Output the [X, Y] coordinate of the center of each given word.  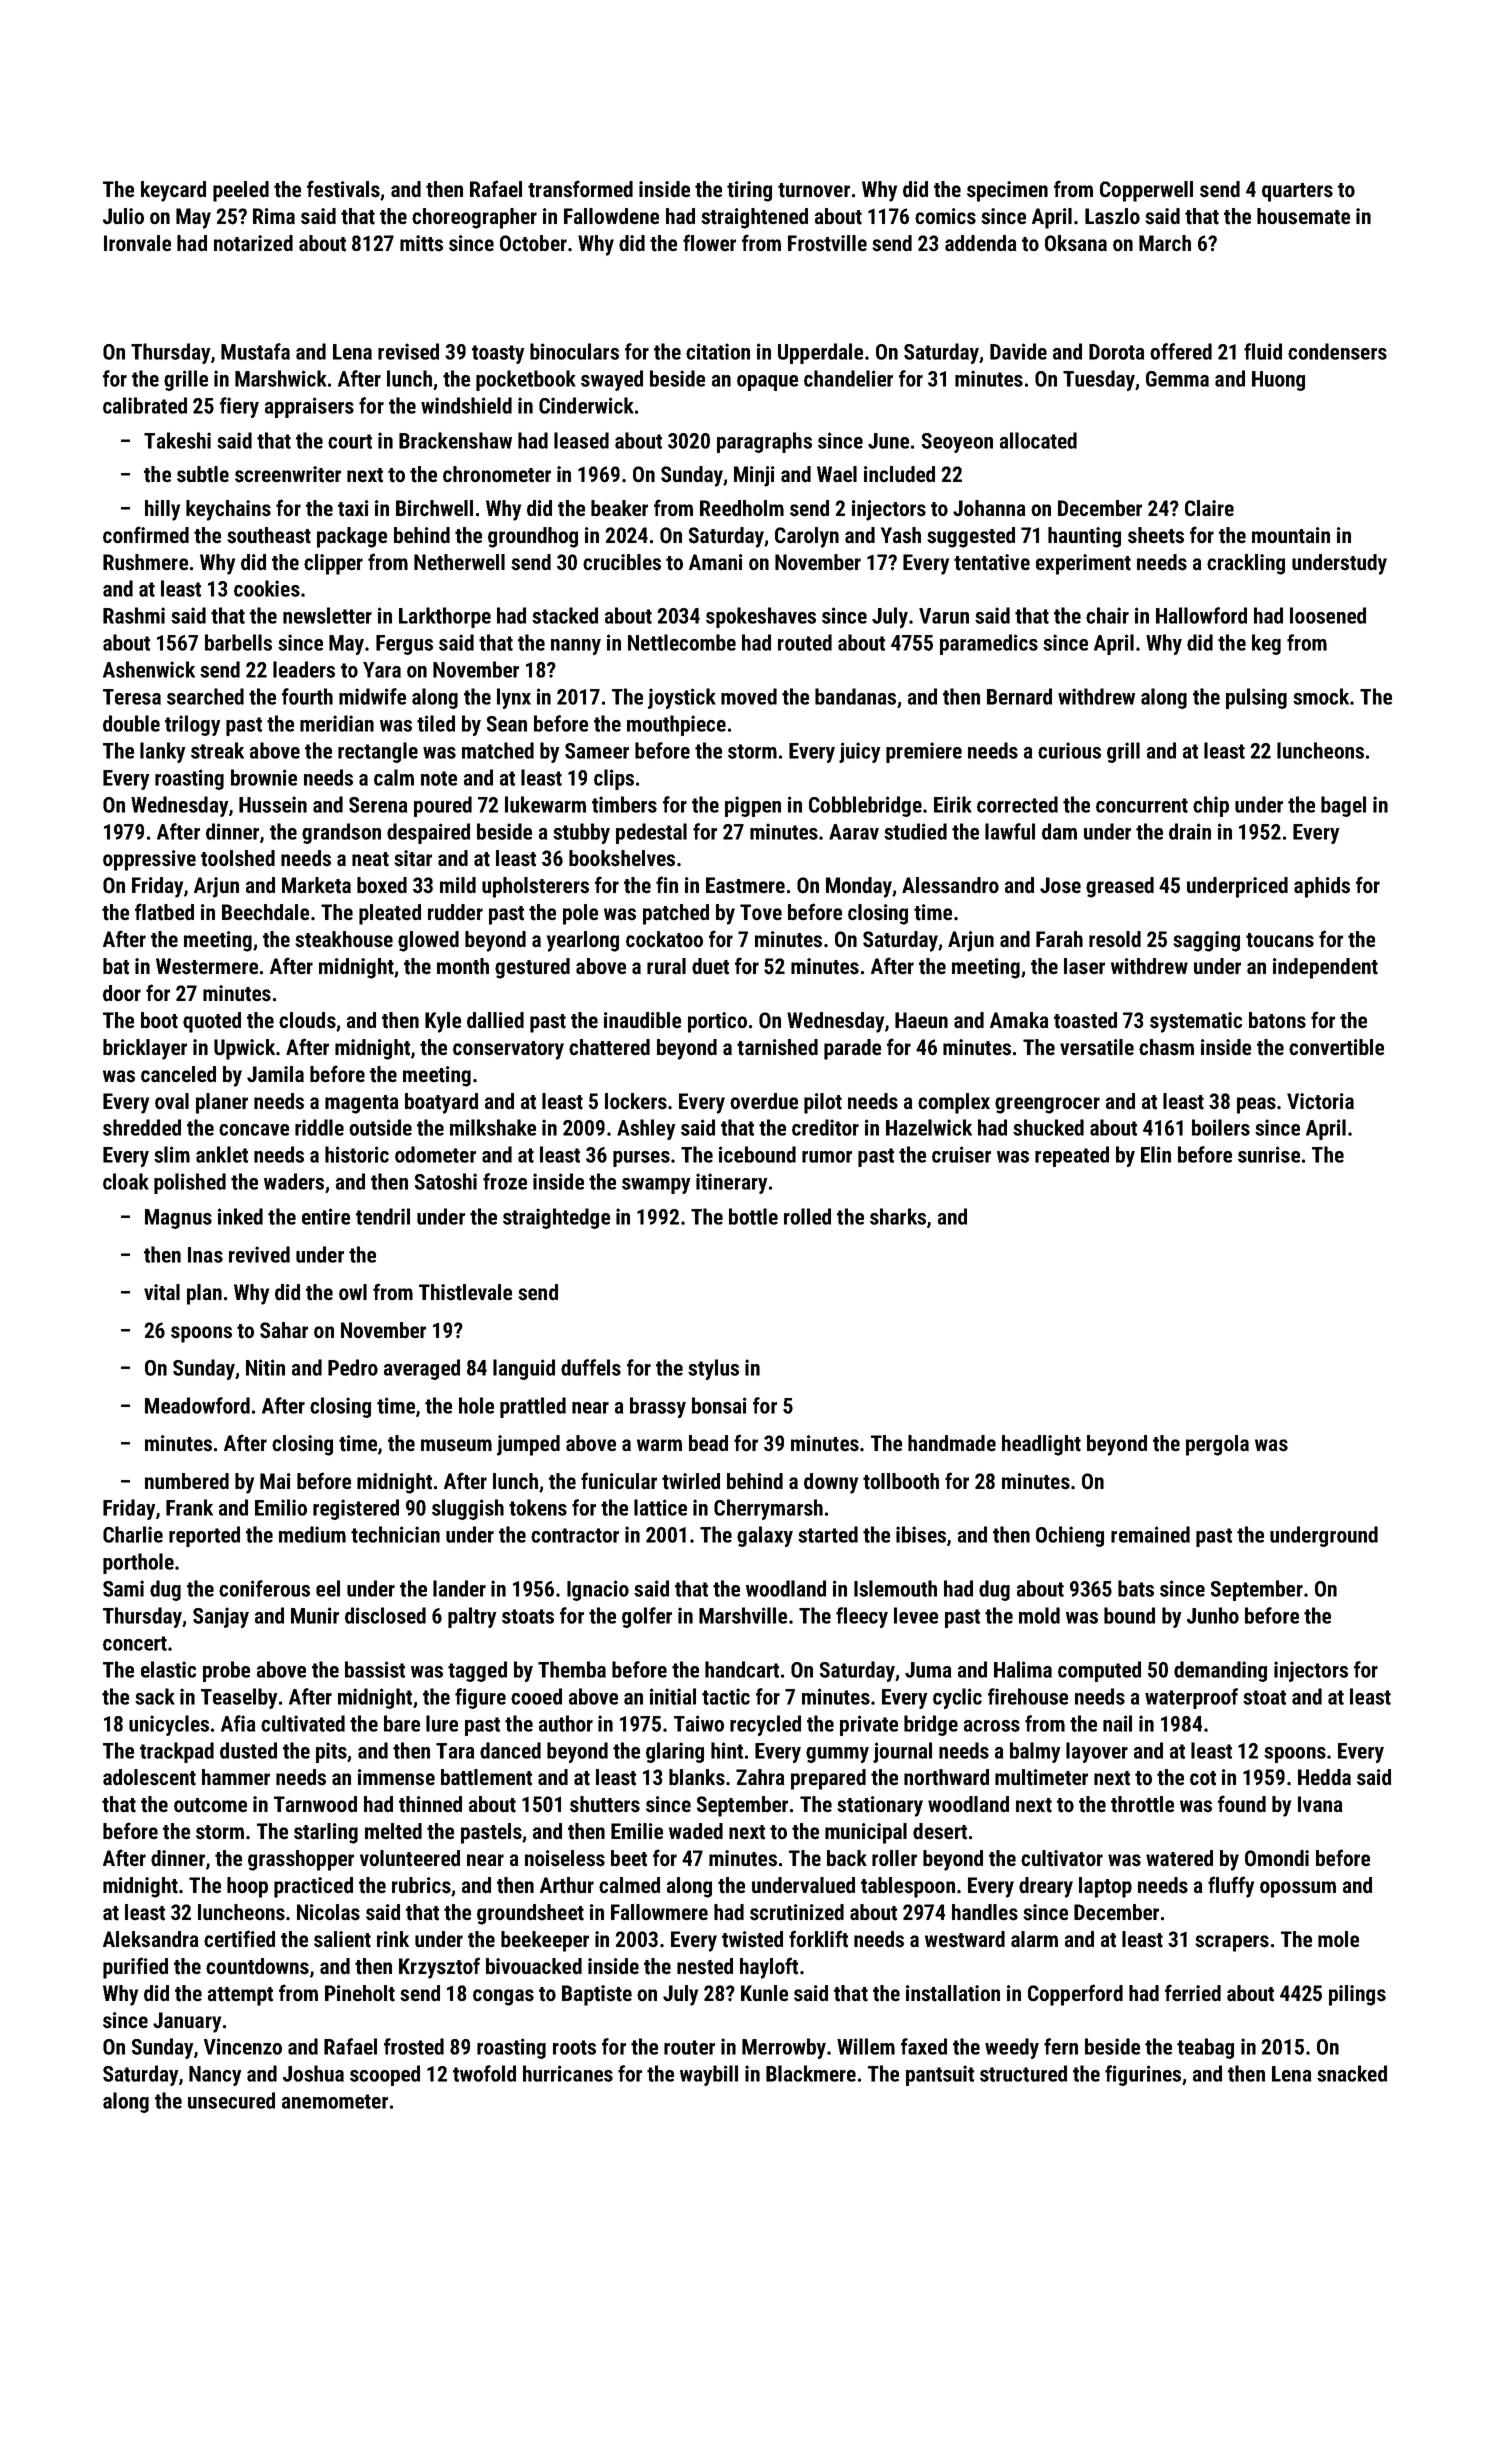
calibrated [145, 405]
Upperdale [820, 353]
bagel [1343, 806]
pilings [1357, 1995]
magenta [362, 1104]
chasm [1166, 1047]
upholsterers [535, 887]
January [187, 2022]
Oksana [1076, 243]
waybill [709, 2075]
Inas [205, 1255]
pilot [823, 1103]
